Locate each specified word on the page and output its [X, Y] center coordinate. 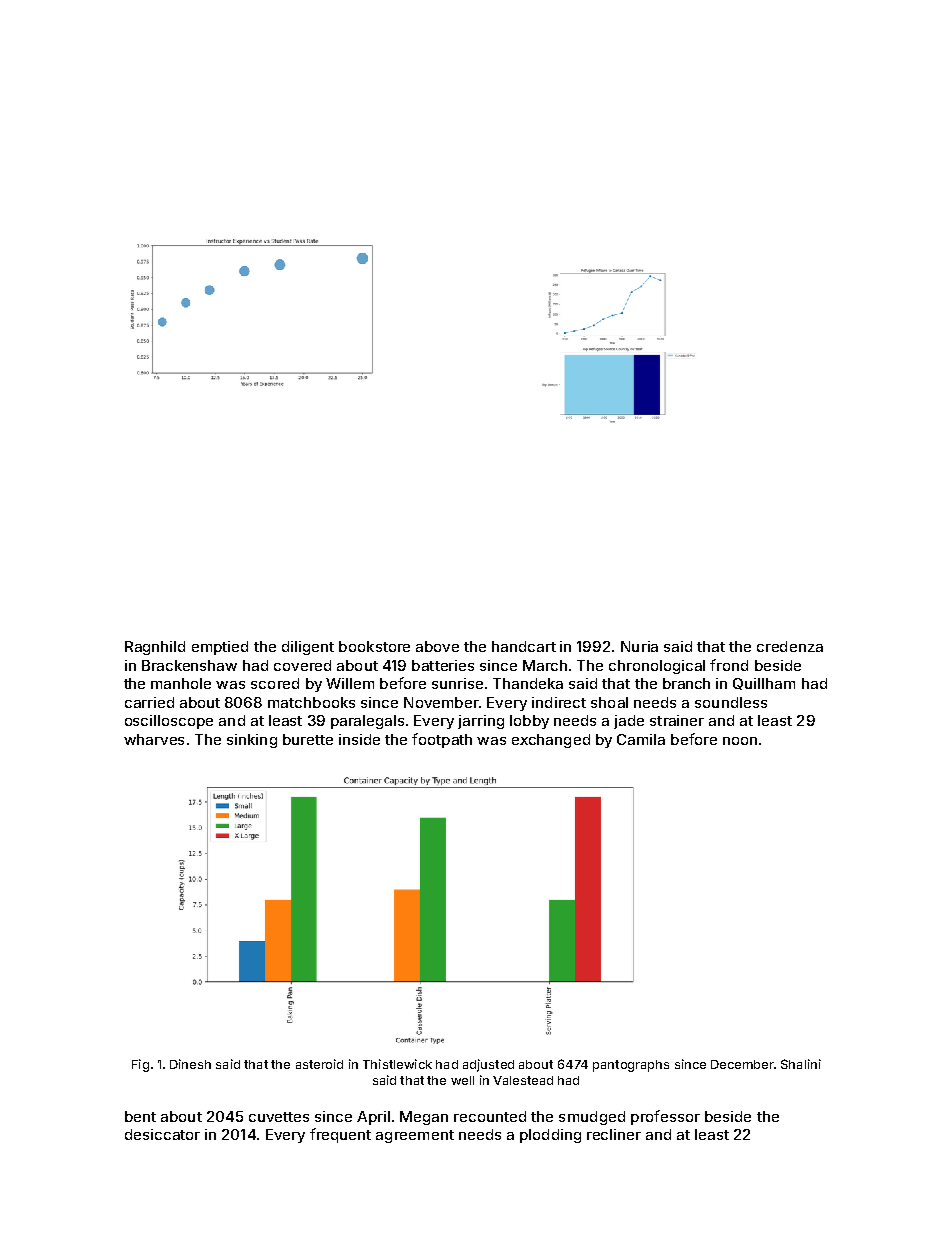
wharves [154, 739]
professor [665, 1117]
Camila [641, 739]
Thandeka [528, 683]
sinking [252, 741]
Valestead [523, 1080]
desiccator [162, 1134]
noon [740, 741]
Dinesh [190, 1064]
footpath [442, 740]
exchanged [551, 741]
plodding [550, 1136]
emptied [220, 648]
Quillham [764, 684]
